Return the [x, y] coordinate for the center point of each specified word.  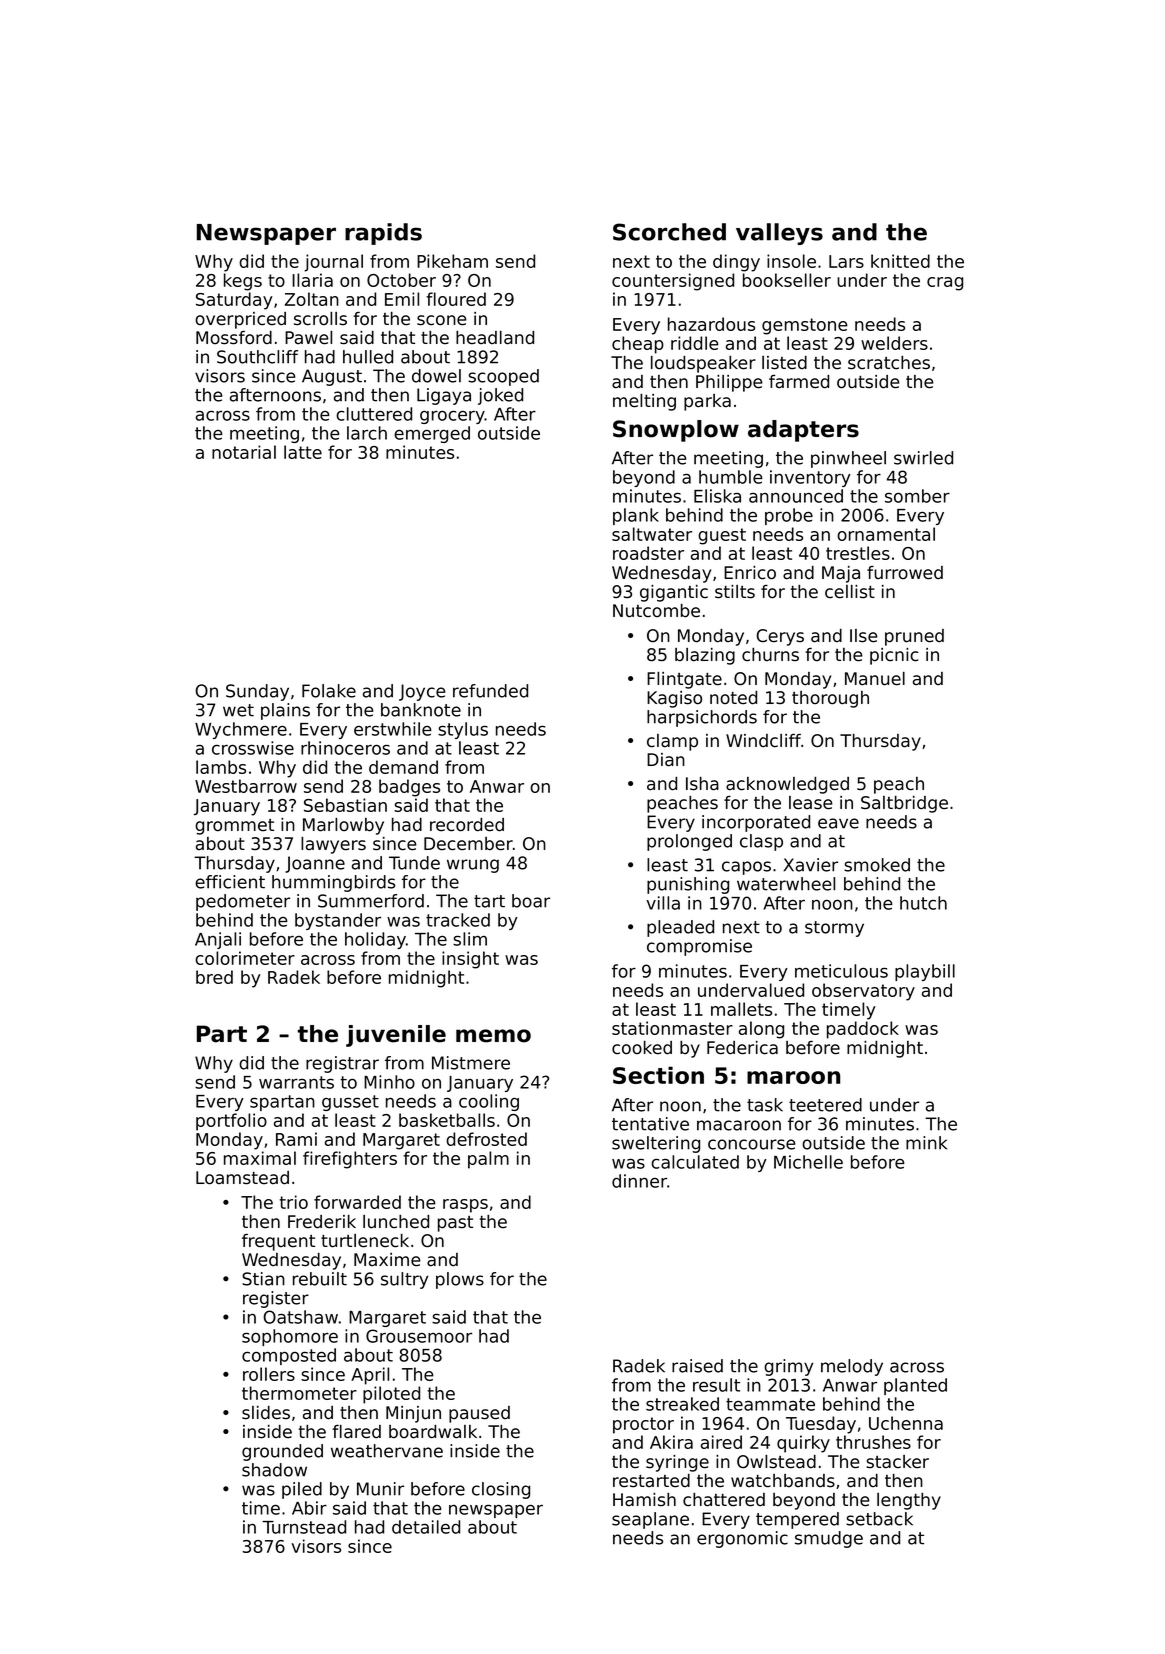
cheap [638, 345]
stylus [463, 730]
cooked [642, 1048]
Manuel [875, 679]
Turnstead [304, 1527]
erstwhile [393, 729]
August [332, 377]
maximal [260, 1158]
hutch [923, 903]
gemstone [805, 326]
